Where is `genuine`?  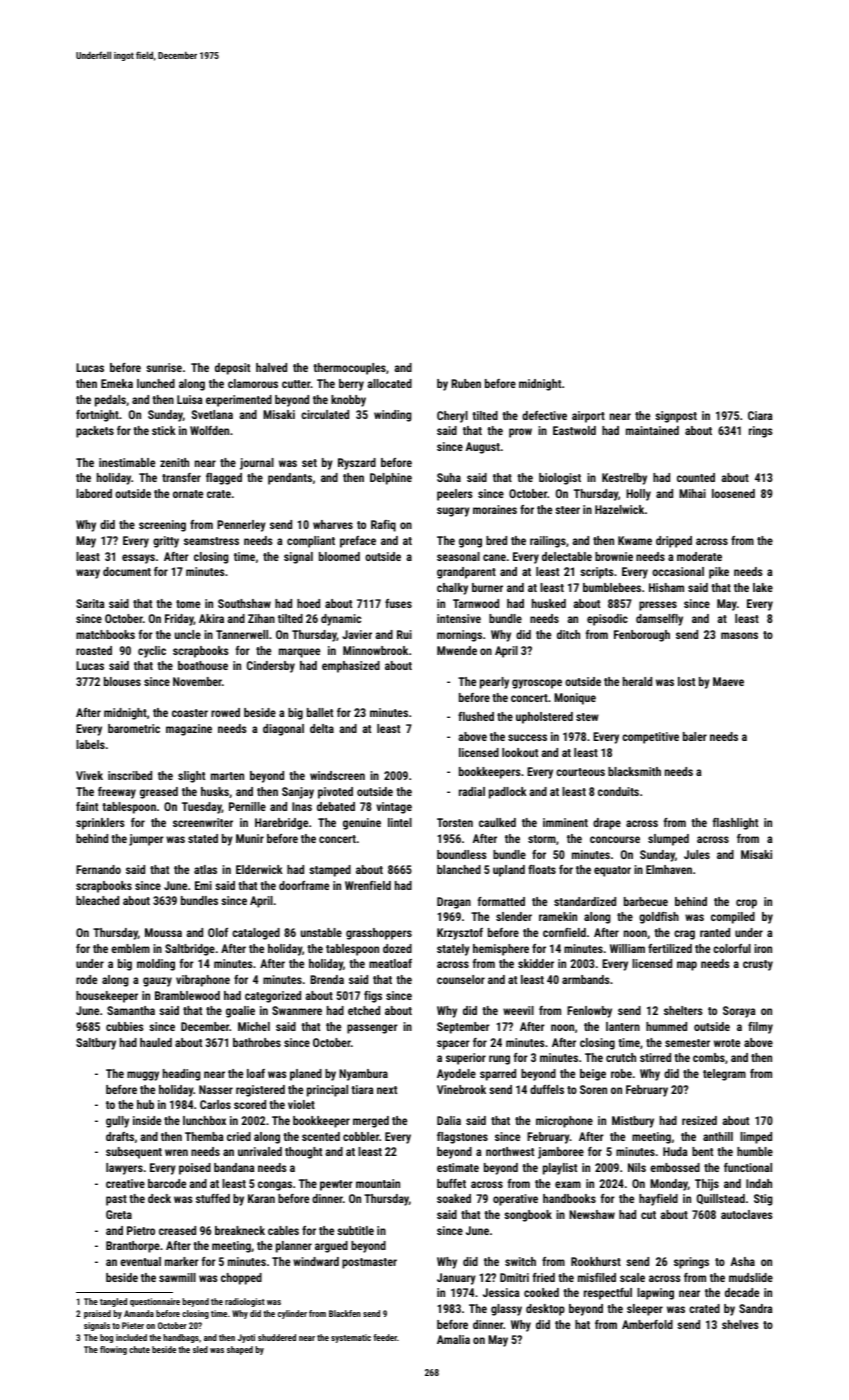
genuine is located at coordinates (362, 824).
